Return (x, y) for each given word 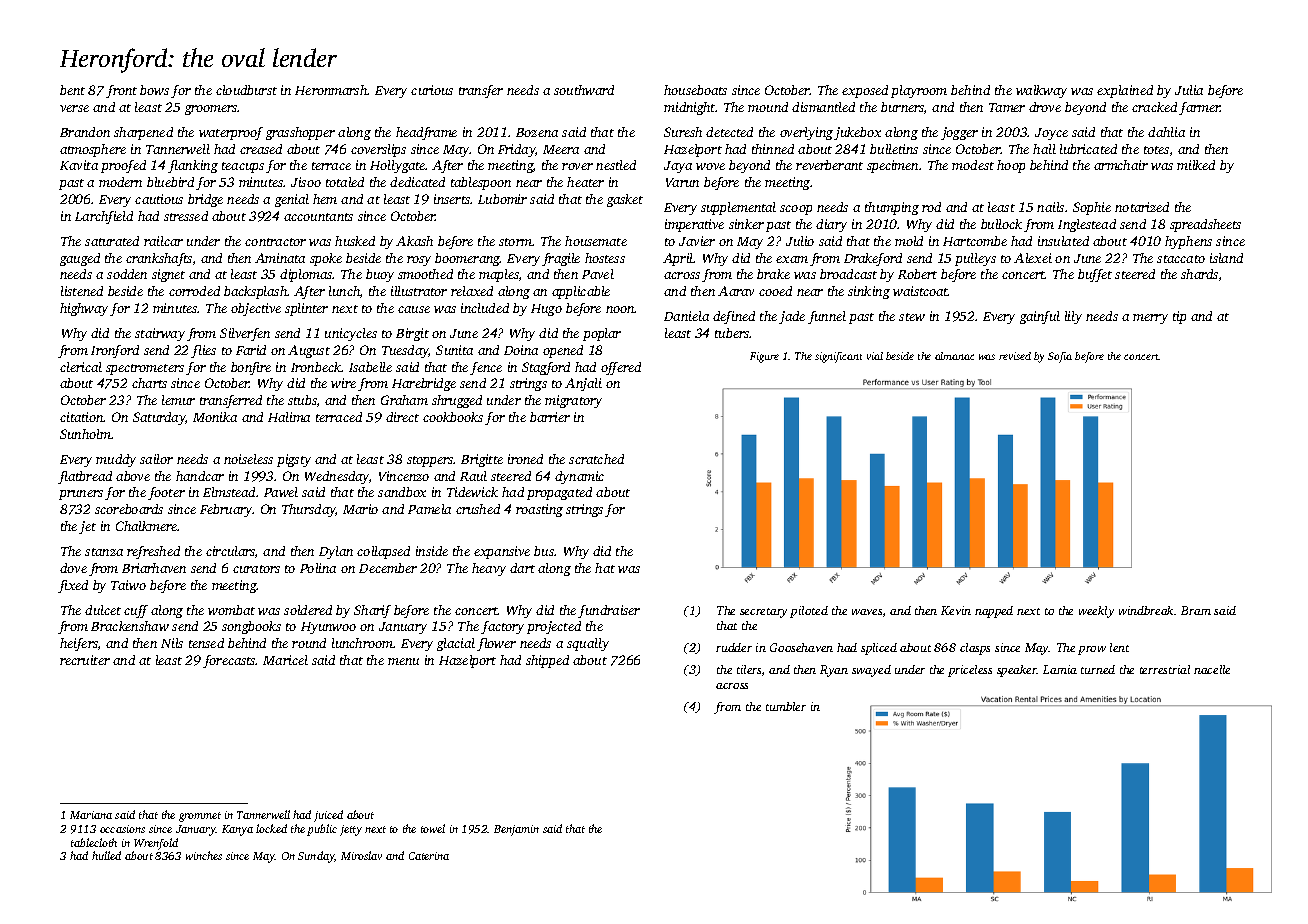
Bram (1196, 610)
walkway (1041, 91)
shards (1199, 274)
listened (82, 291)
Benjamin (516, 830)
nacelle (1212, 669)
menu (403, 661)
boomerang (467, 259)
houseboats (695, 90)
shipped (547, 661)
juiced (328, 816)
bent (72, 90)
